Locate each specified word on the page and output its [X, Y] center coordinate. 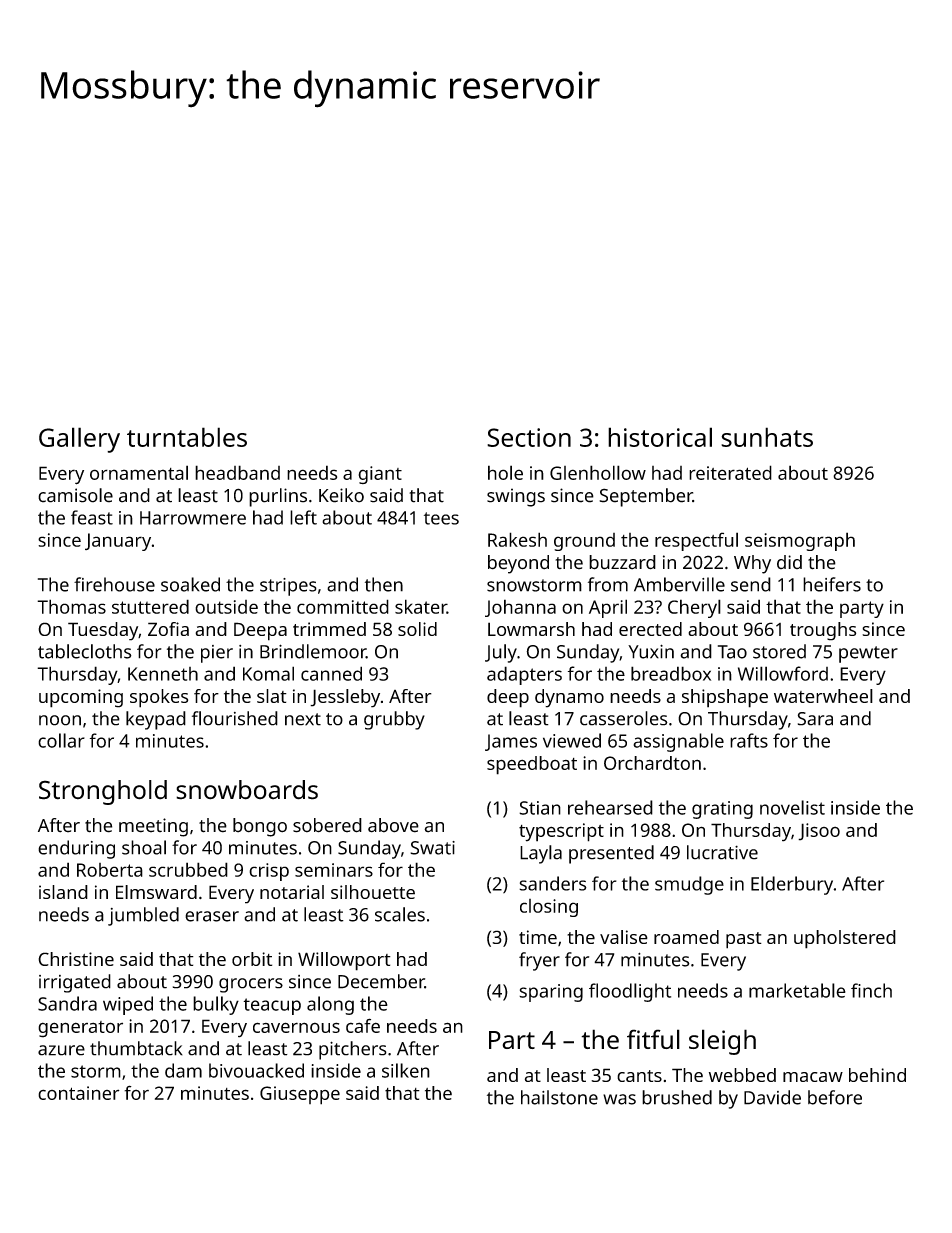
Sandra [67, 1003]
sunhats [767, 437]
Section [529, 437]
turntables [187, 437]
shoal [144, 847]
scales [400, 914]
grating [722, 810]
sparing [551, 993]
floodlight [630, 992]
